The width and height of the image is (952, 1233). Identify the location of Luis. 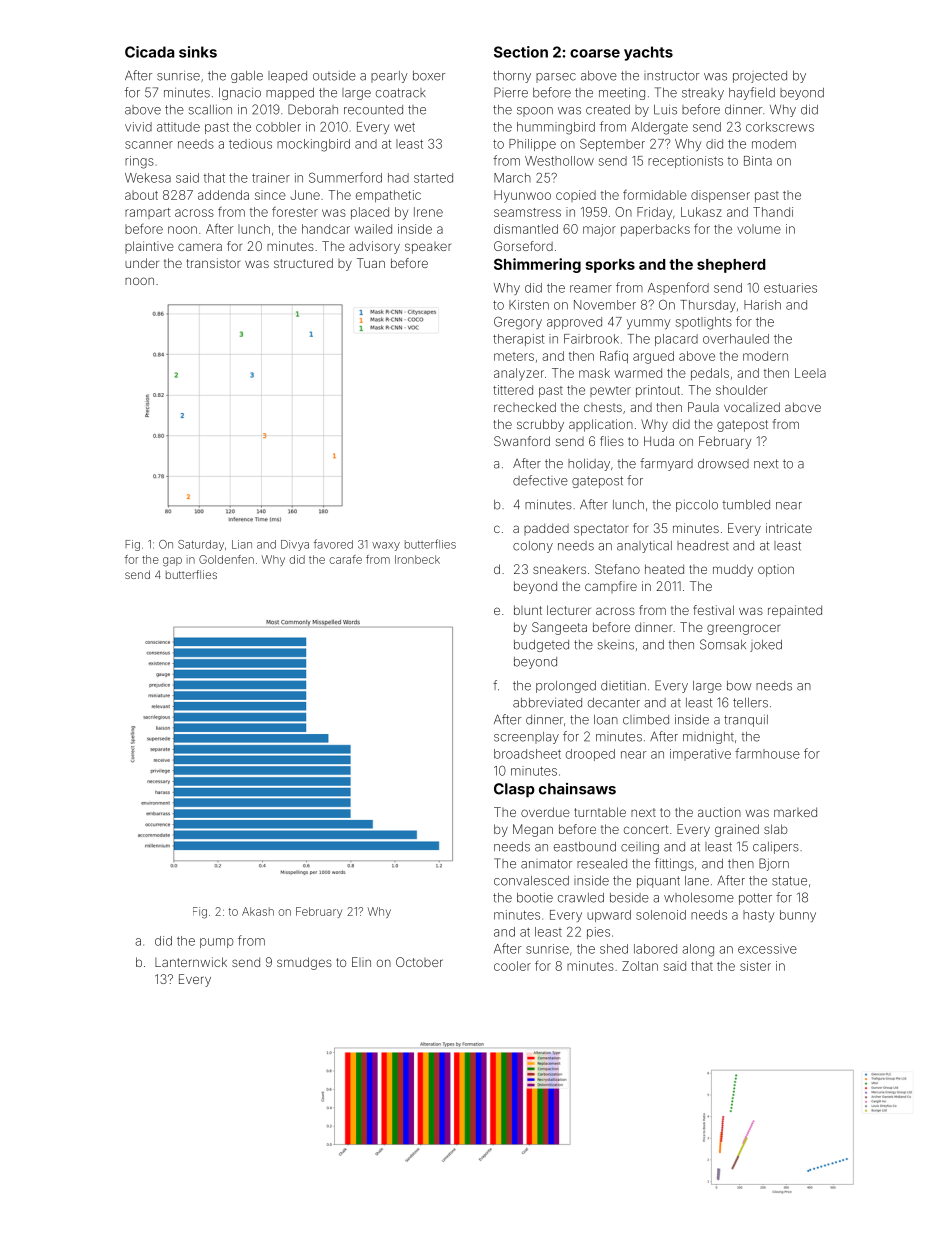
(665, 110).
